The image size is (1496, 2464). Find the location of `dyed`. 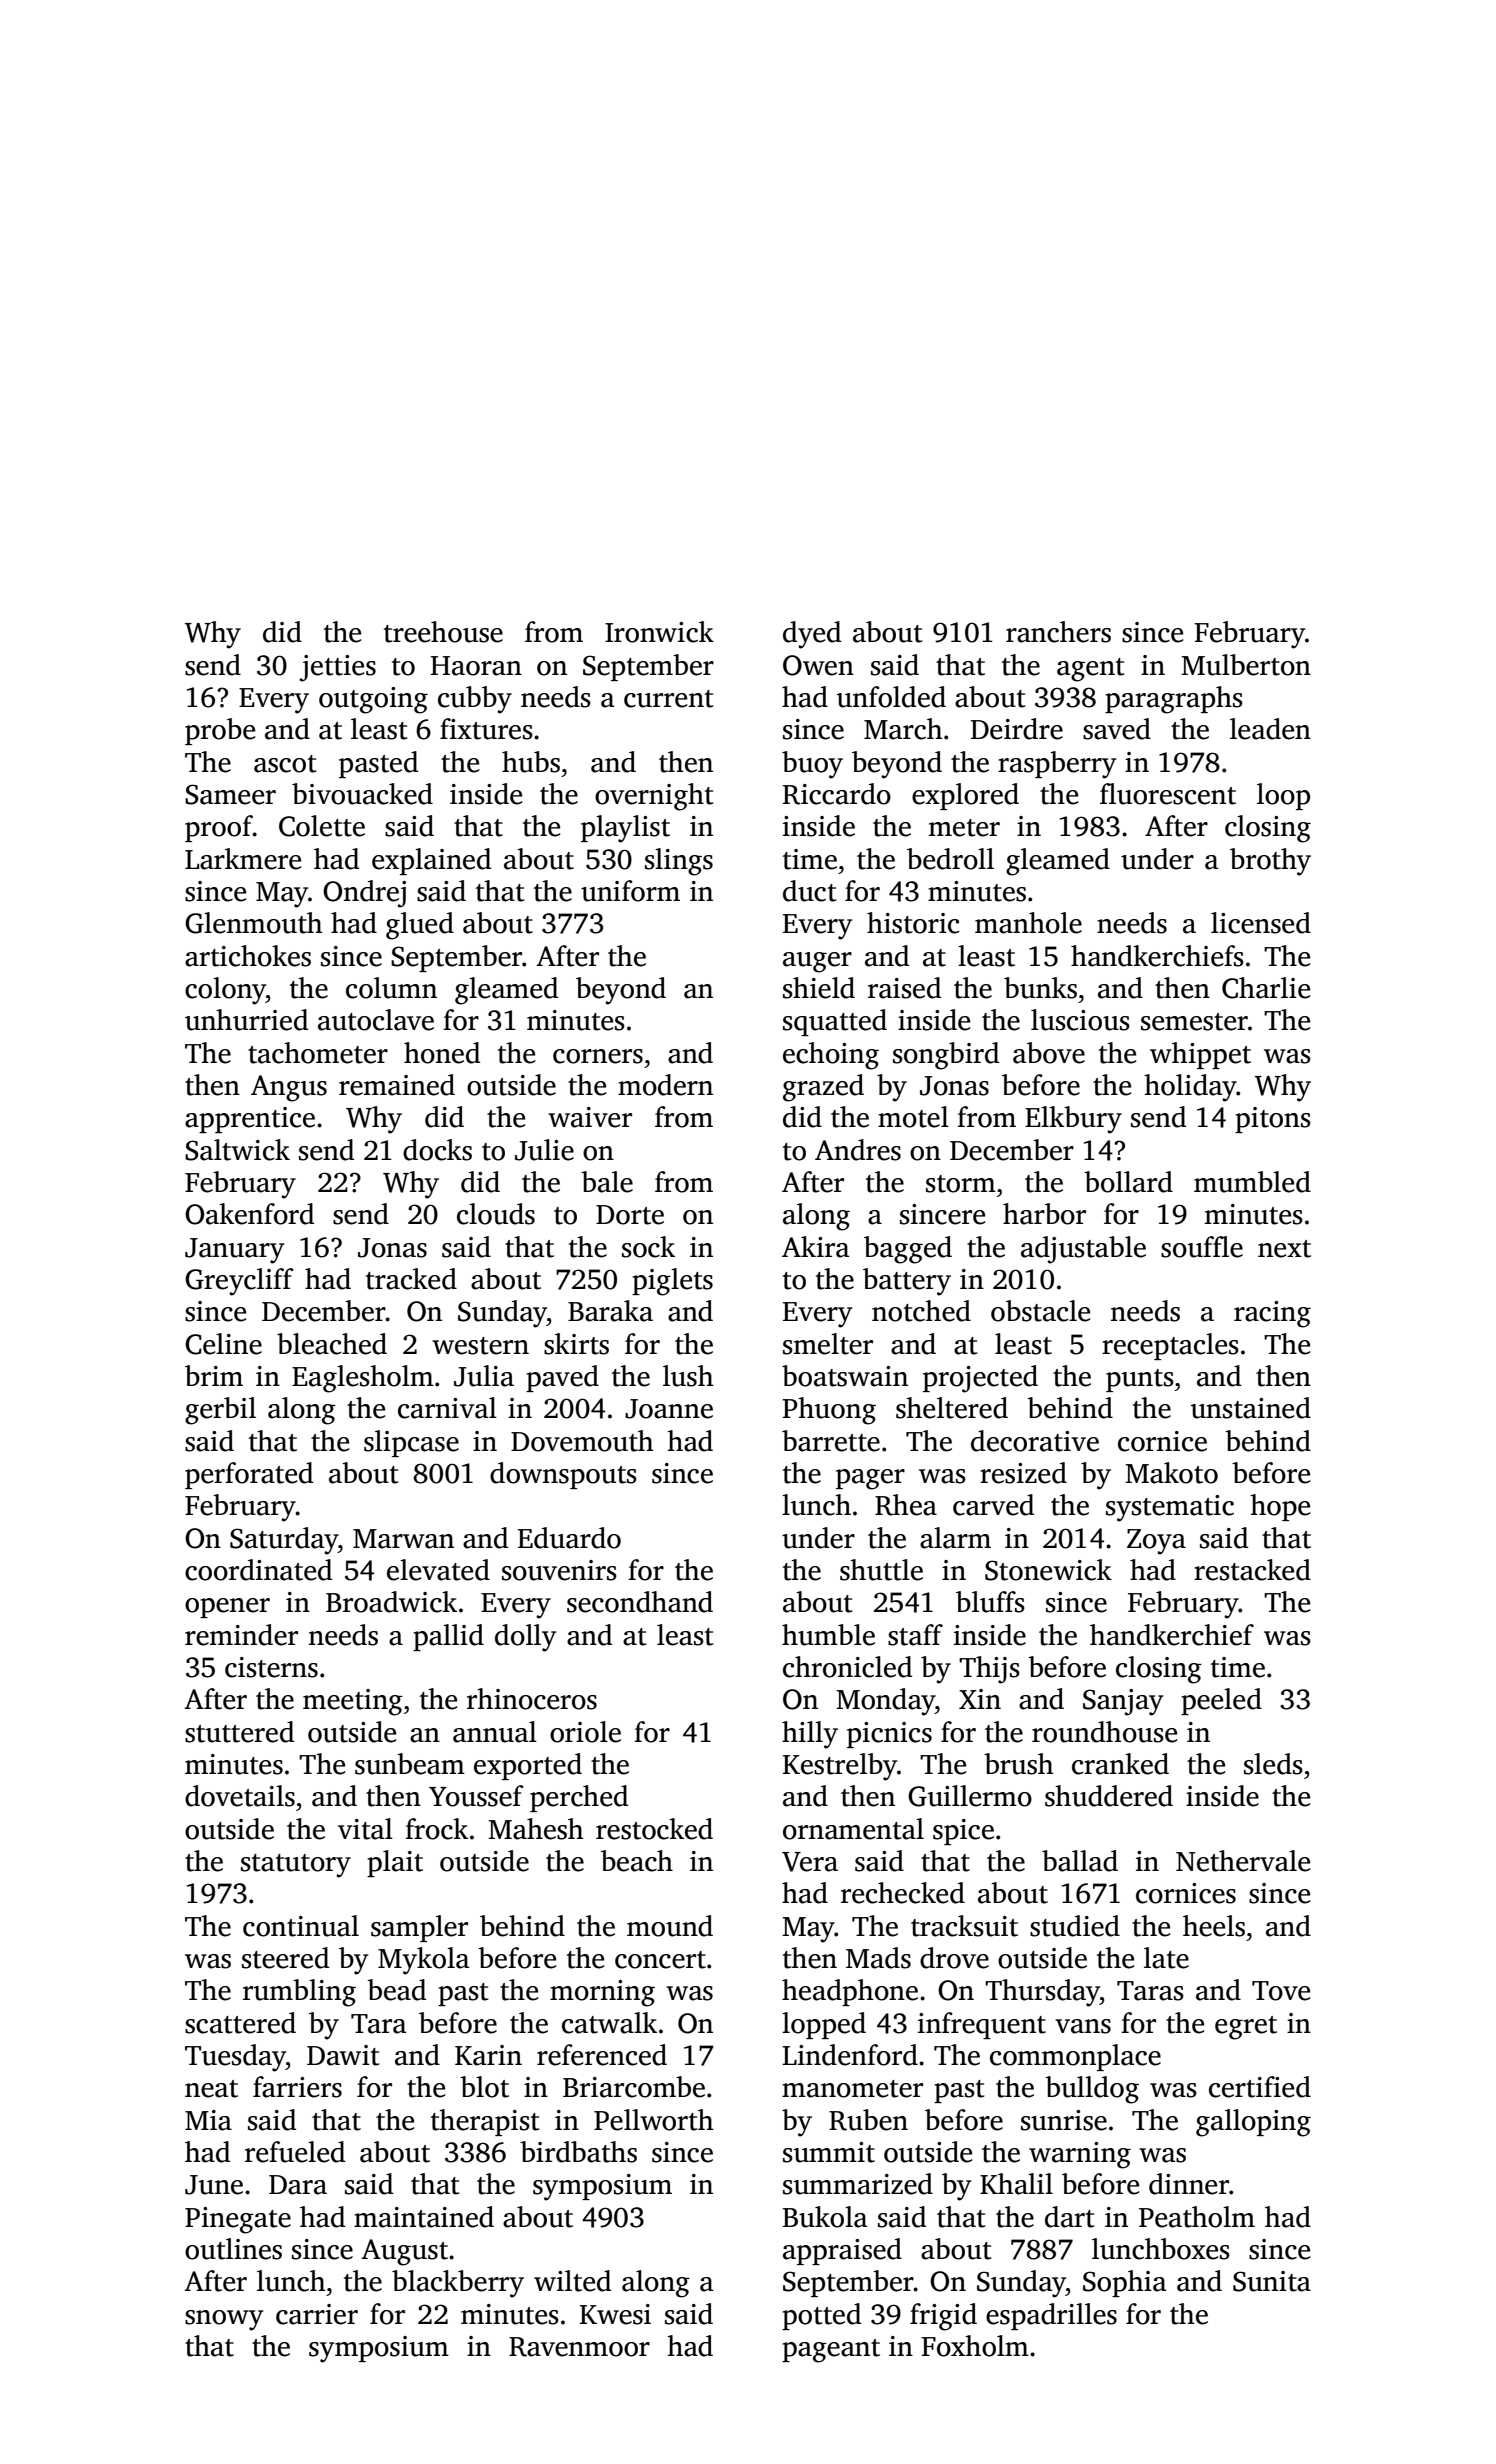

dyed is located at coordinates (812, 635).
